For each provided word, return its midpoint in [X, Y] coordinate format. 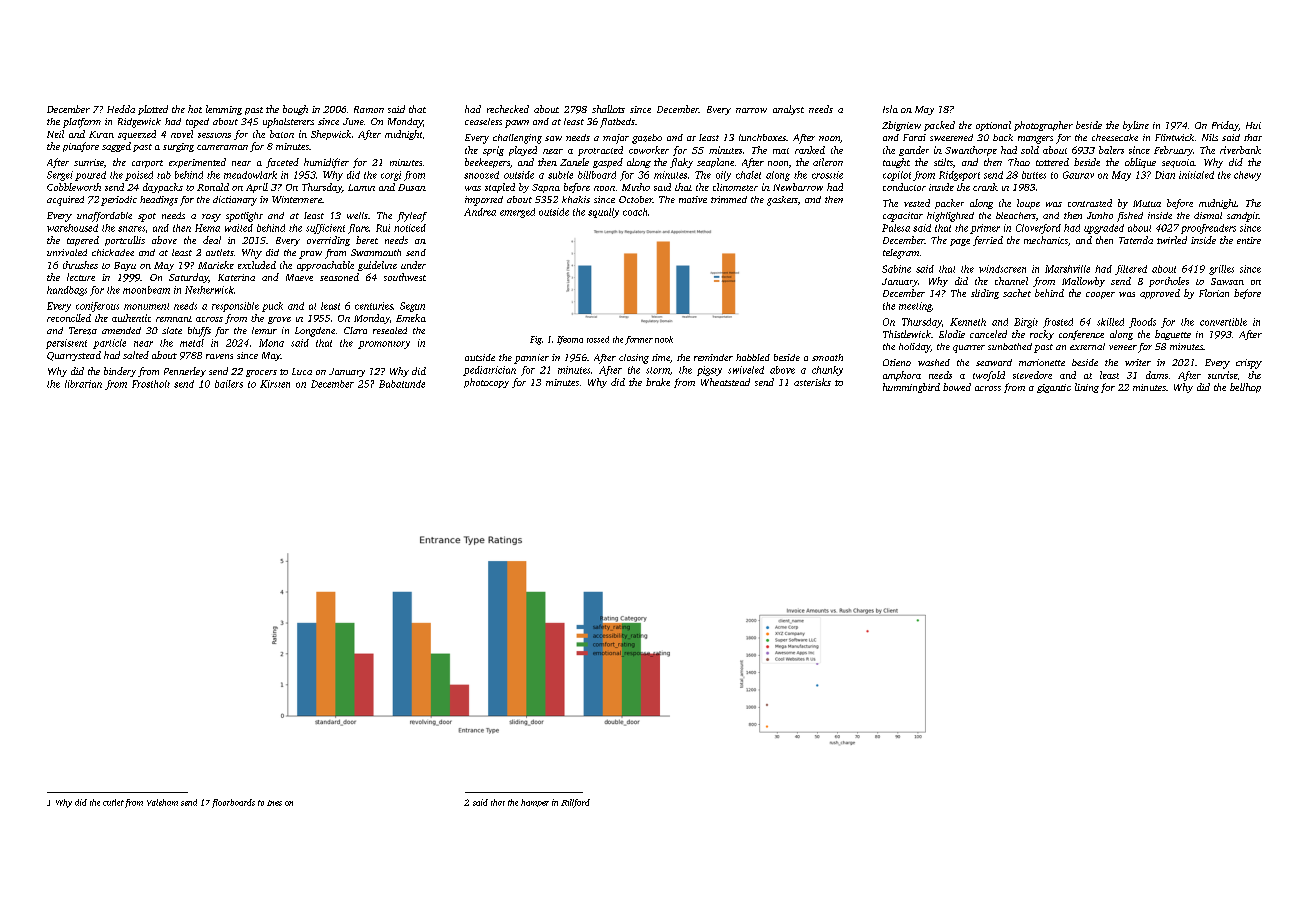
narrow [751, 110]
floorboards [233, 803]
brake [658, 382]
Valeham [162, 802]
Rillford [575, 803]
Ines [274, 803]
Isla [890, 109]
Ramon [369, 109]
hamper [535, 803]
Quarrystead [74, 356]
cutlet [113, 802]
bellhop [1245, 388]
